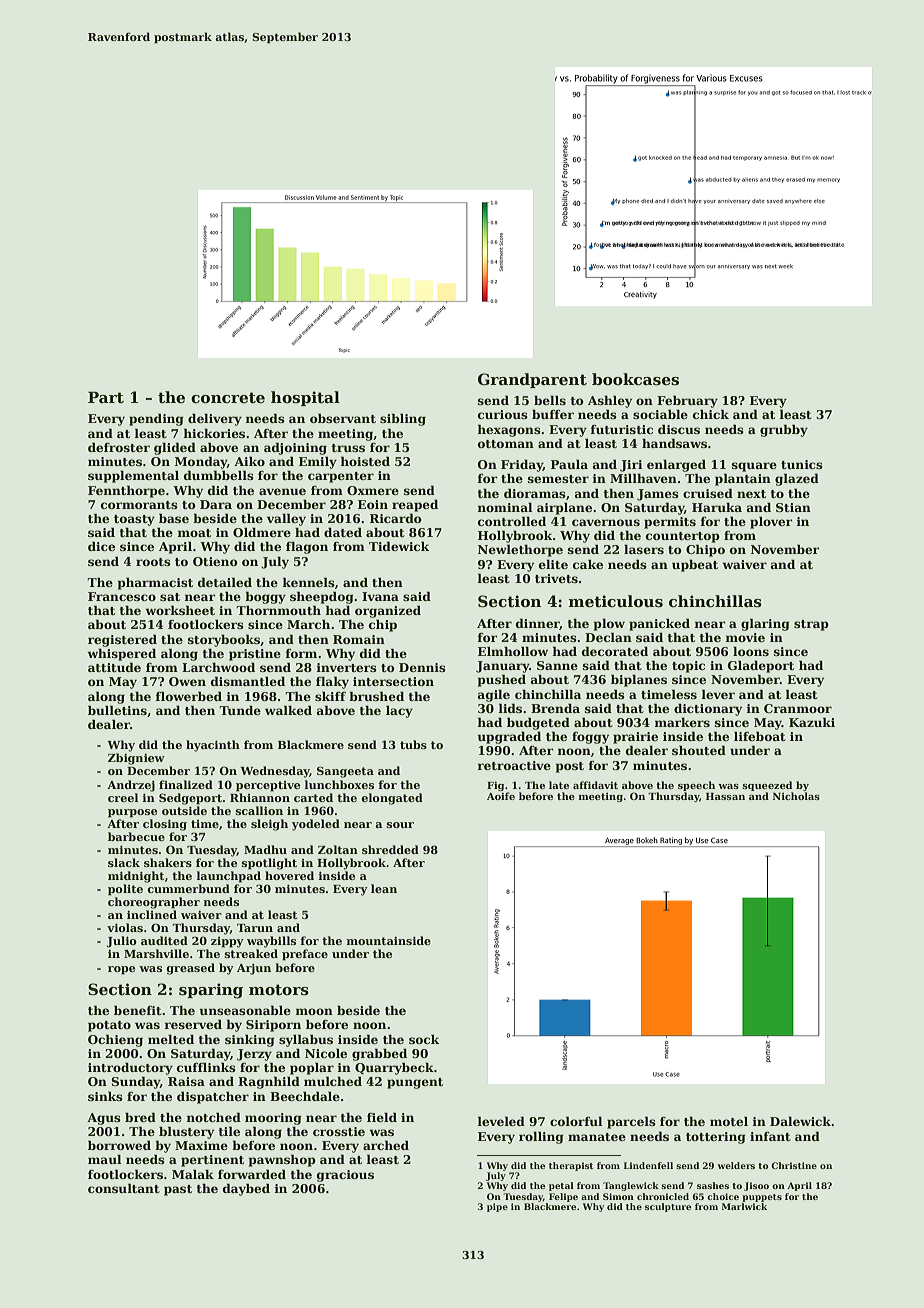 Image resolution: width=924 pixels, height=1308 pixels. Describe the element at coordinates (382, 1117) in the page. I see `field` at that location.
